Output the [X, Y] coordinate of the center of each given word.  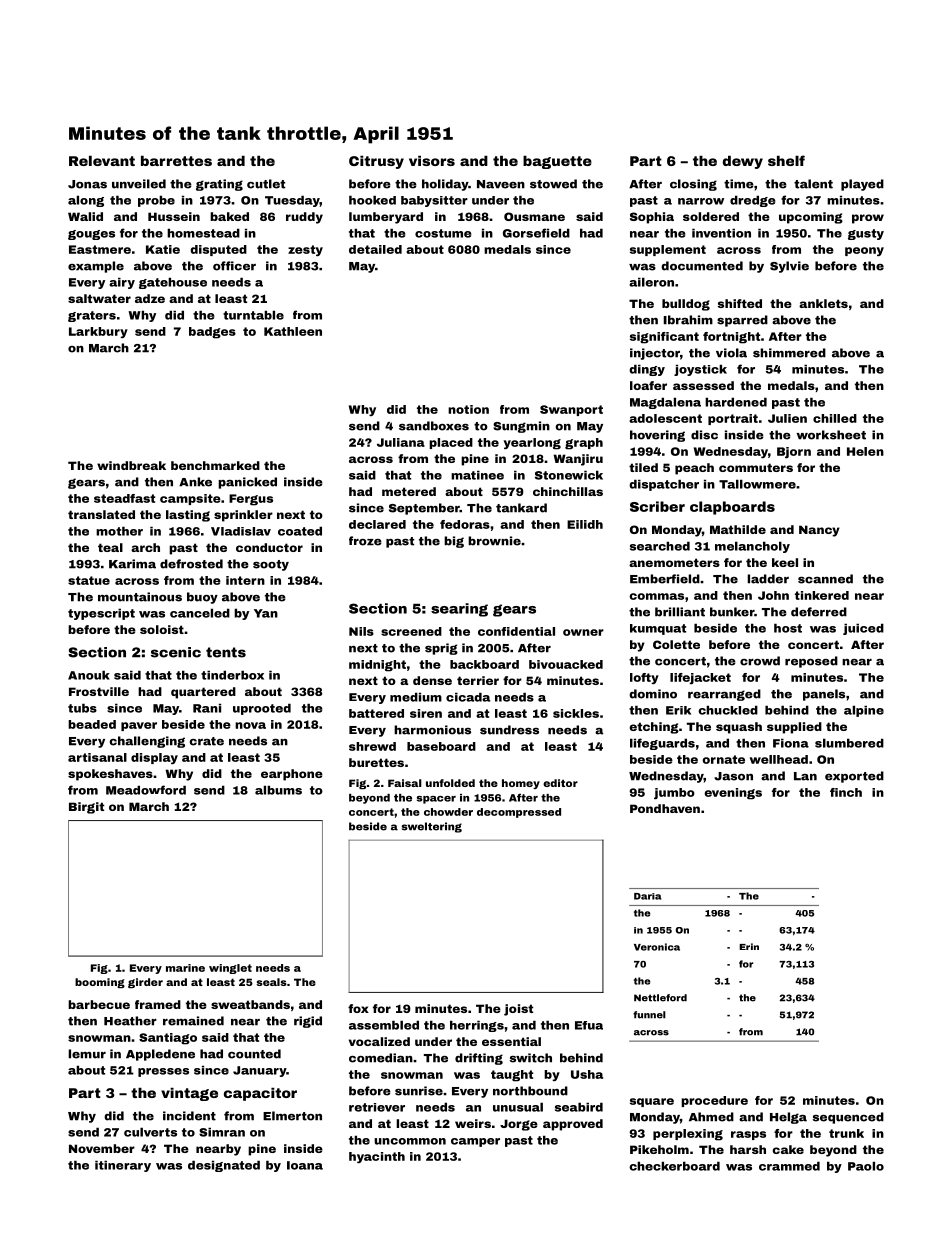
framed [158, 1004]
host [788, 628]
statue [89, 580]
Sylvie [789, 267]
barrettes [176, 161]
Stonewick [569, 475]
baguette [557, 162]
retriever [377, 1107]
